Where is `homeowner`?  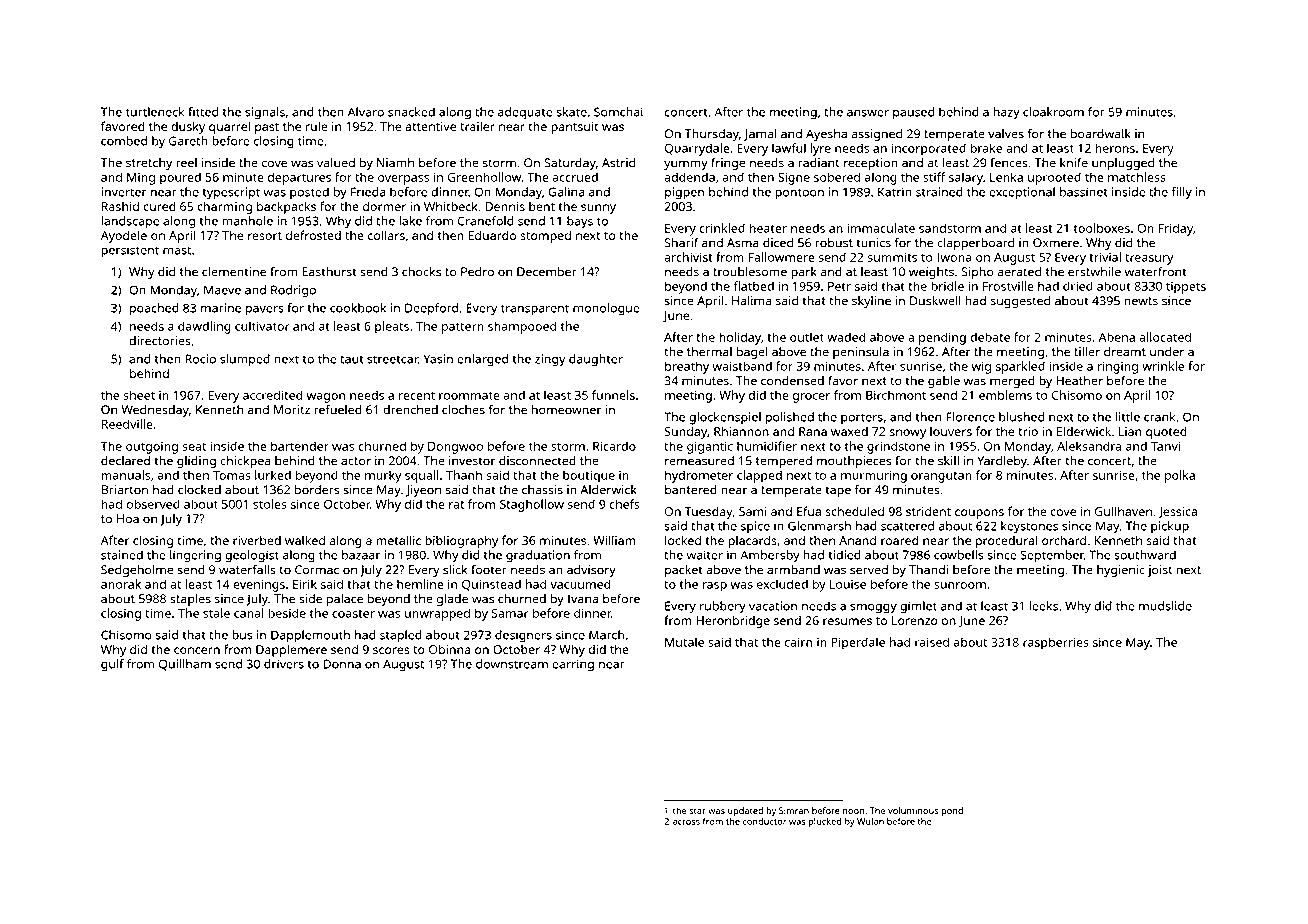
homeowner is located at coordinates (566, 410).
